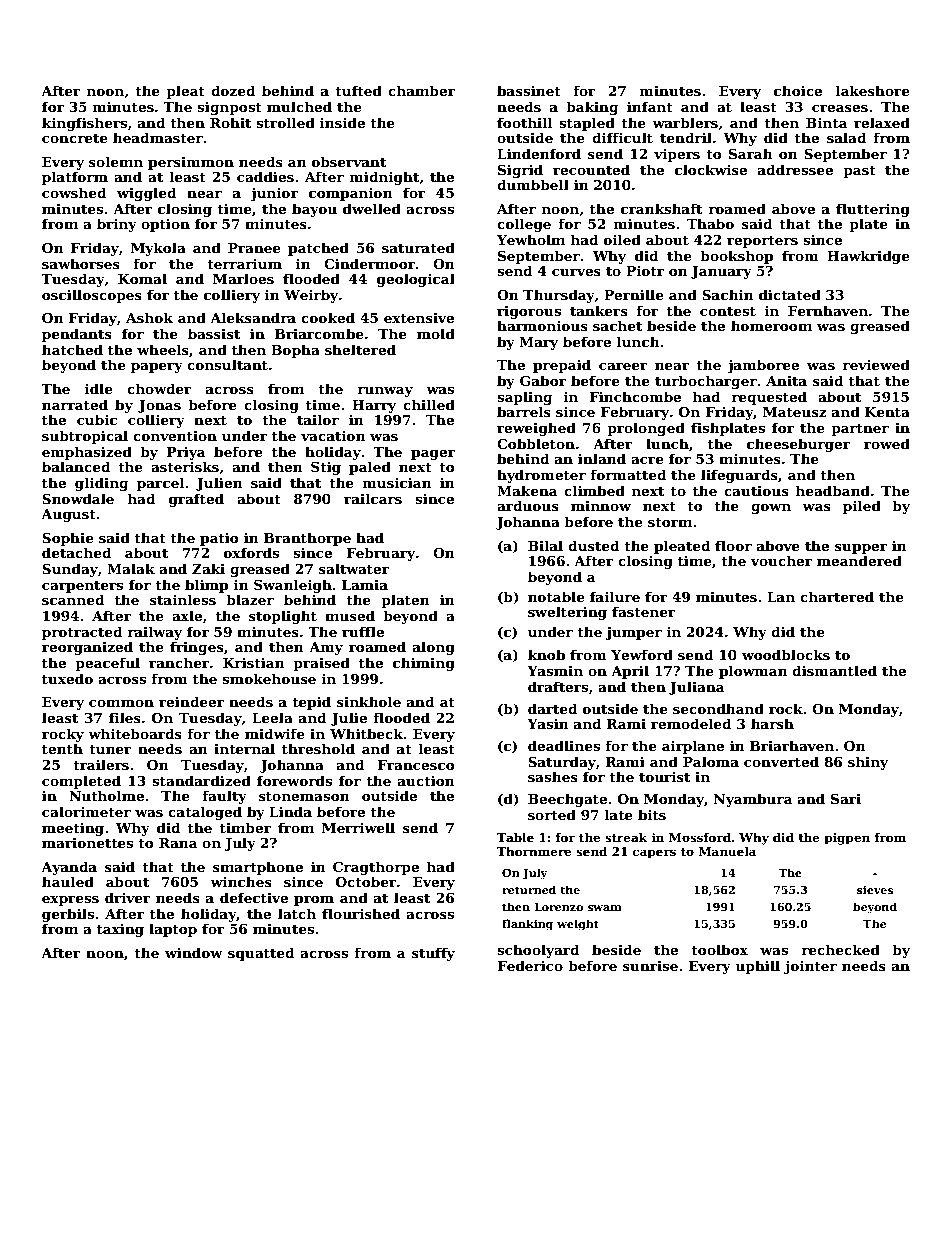  I want to click on gliding, so click(101, 484).
